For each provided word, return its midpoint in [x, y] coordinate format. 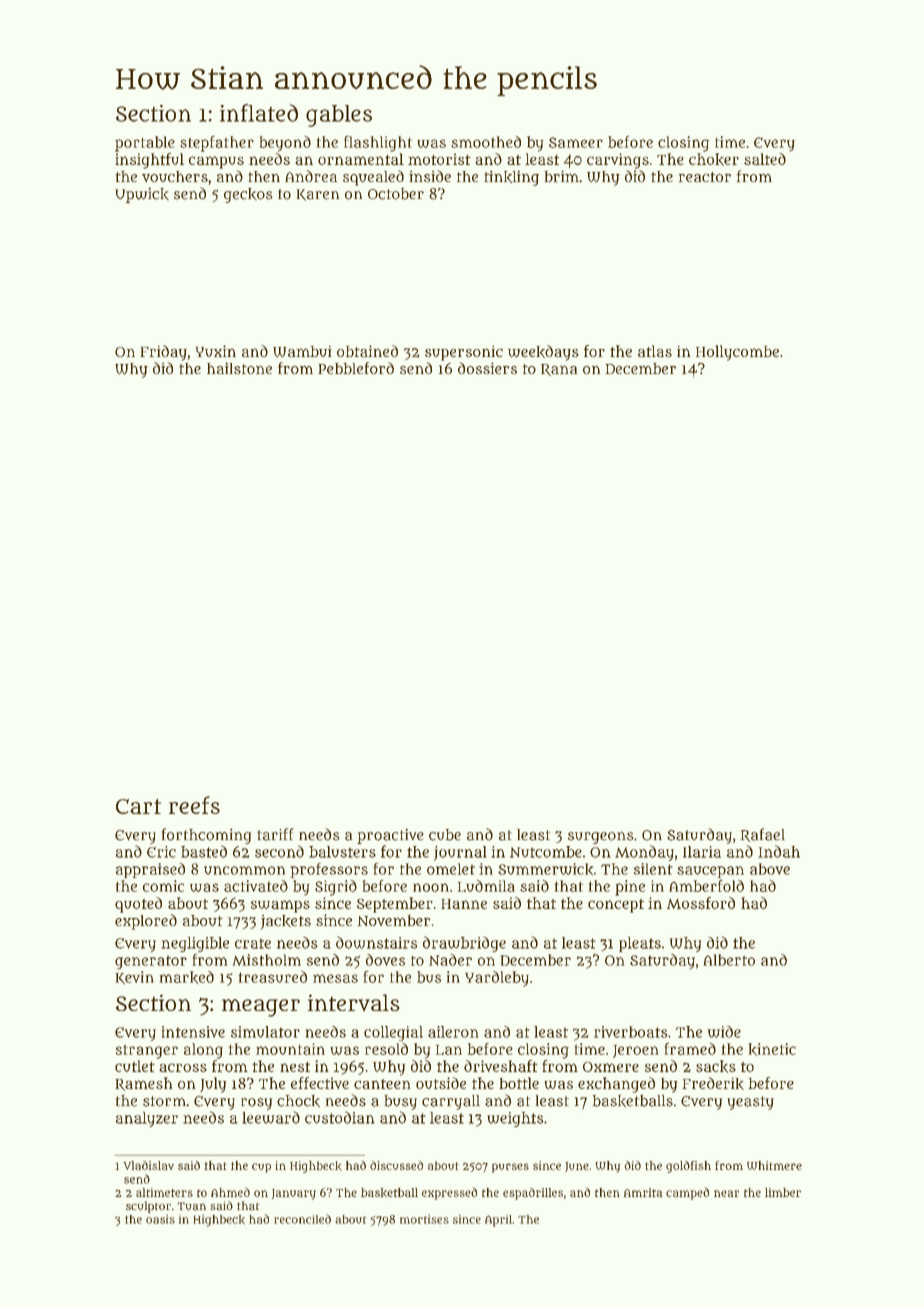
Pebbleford [356, 368]
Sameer [576, 142]
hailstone [239, 368]
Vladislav [149, 1165]
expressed [449, 1194]
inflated [259, 113]
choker [714, 159]
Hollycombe [737, 353]
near [726, 1193]
